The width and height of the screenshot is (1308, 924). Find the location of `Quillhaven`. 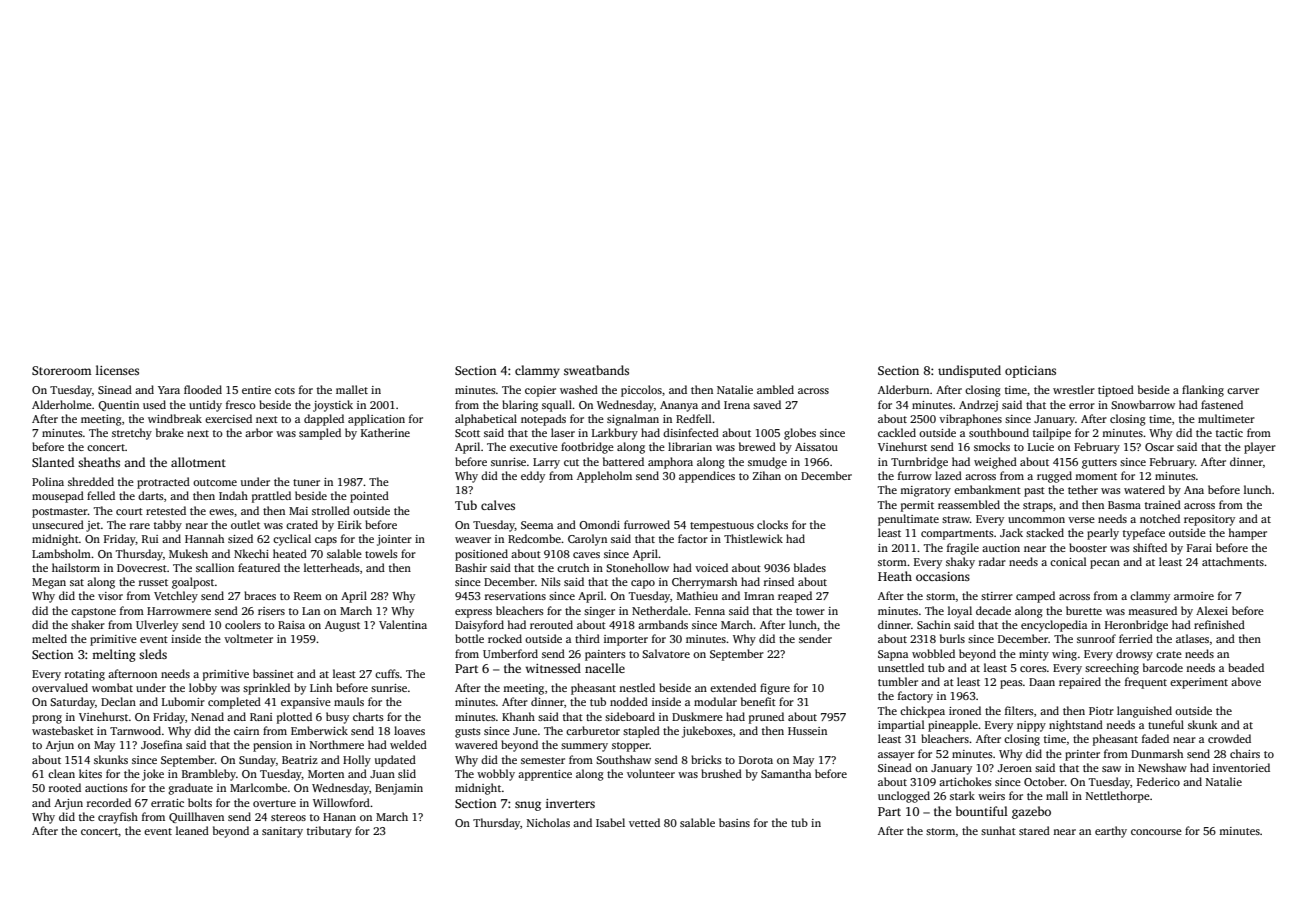

Quillhaven is located at coordinates (196, 817).
